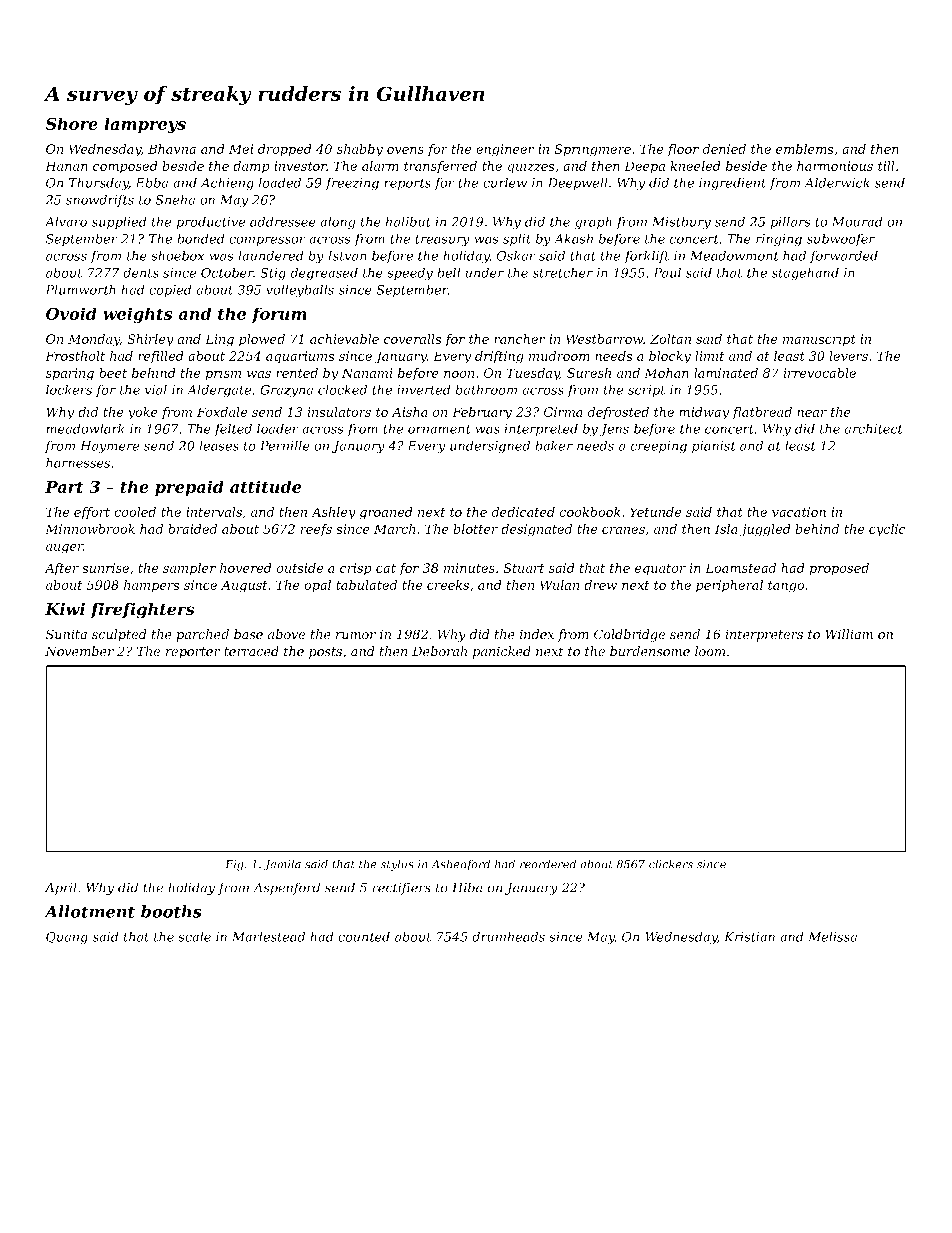 The width and height of the screenshot is (952, 1233). Describe the element at coordinates (671, 864) in the screenshot. I see `clickers` at that location.
